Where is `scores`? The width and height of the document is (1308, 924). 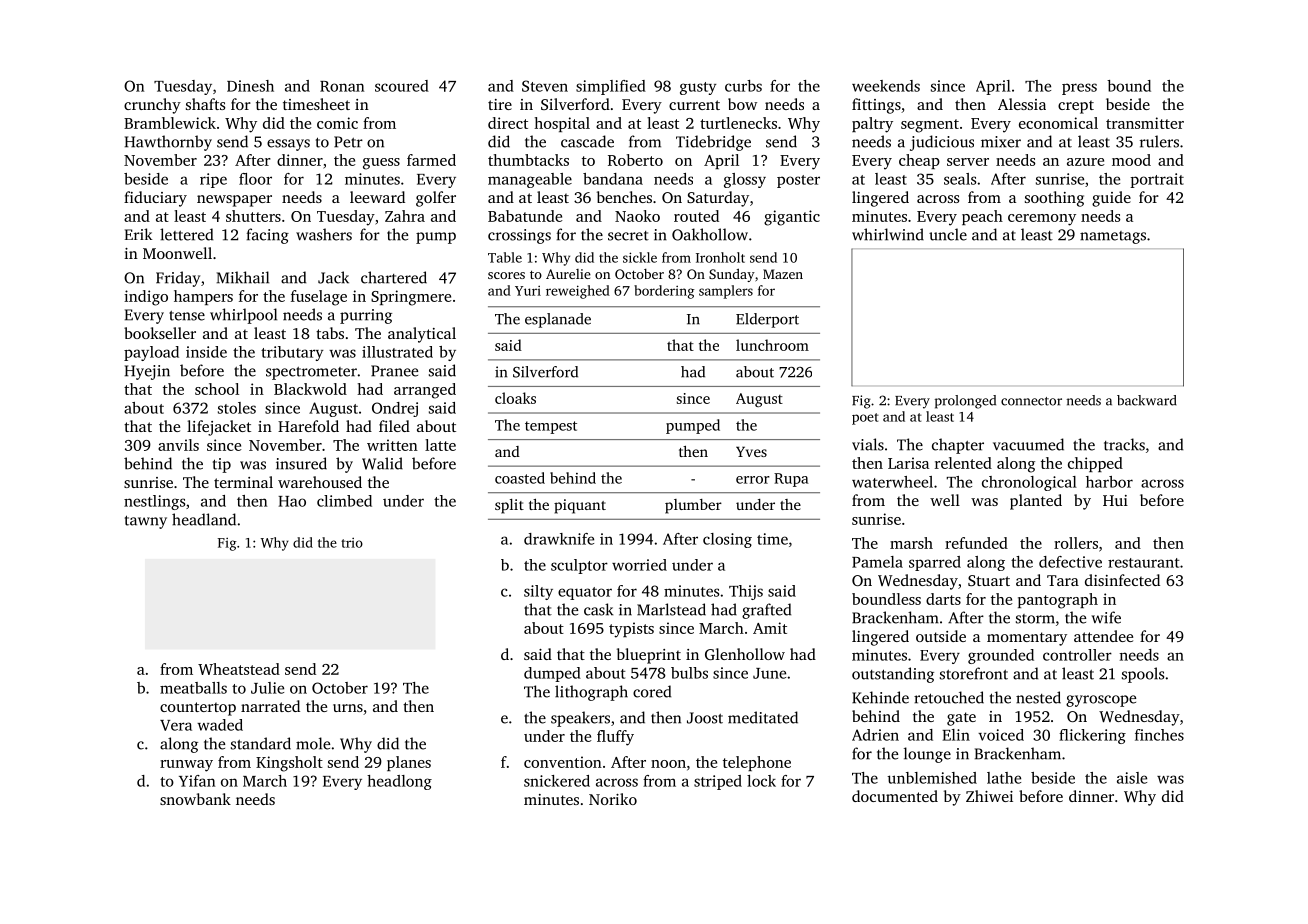
scores is located at coordinates (506, 275).
